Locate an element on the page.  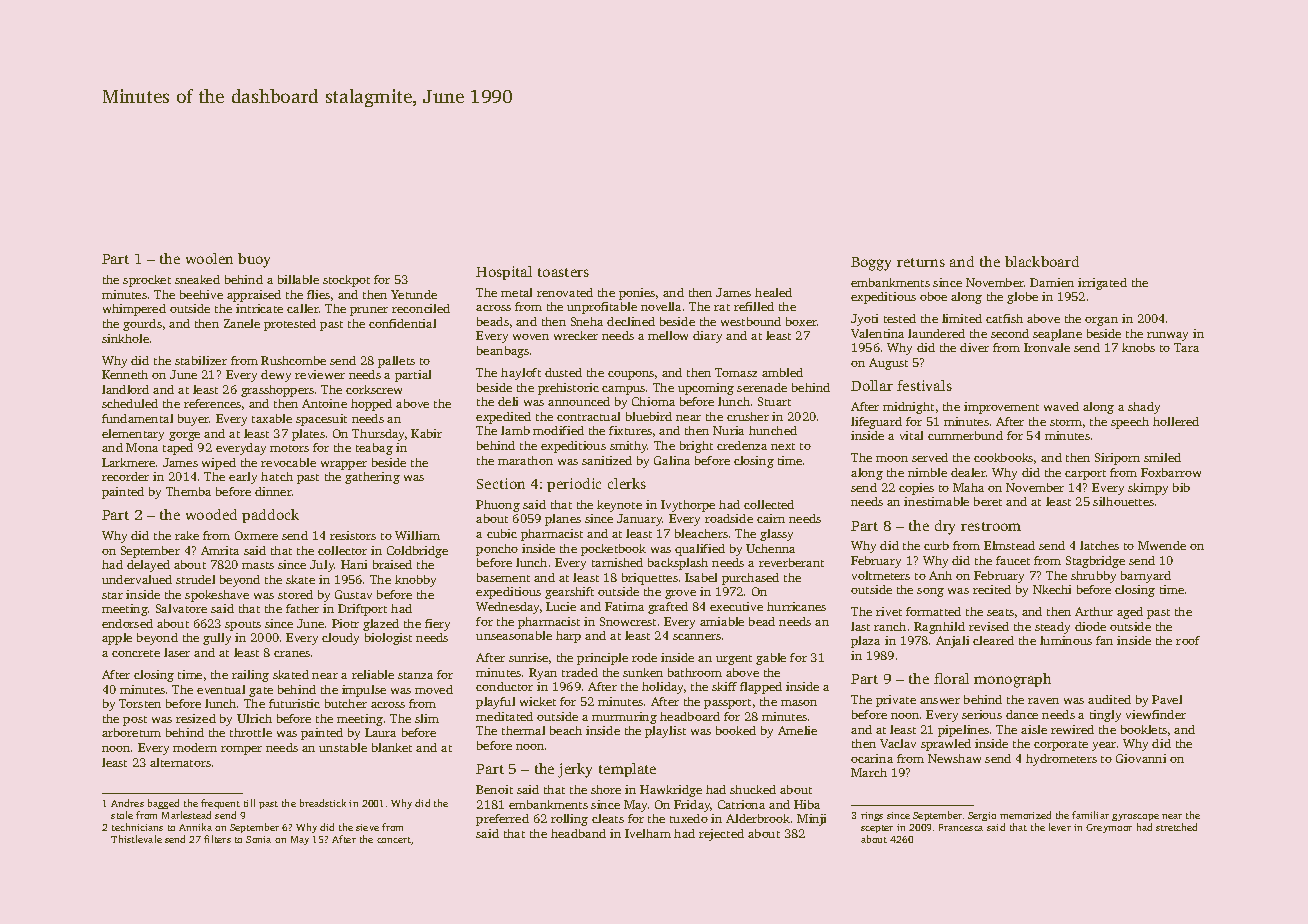
Thistlevale is located at coordinates (136, 839).
